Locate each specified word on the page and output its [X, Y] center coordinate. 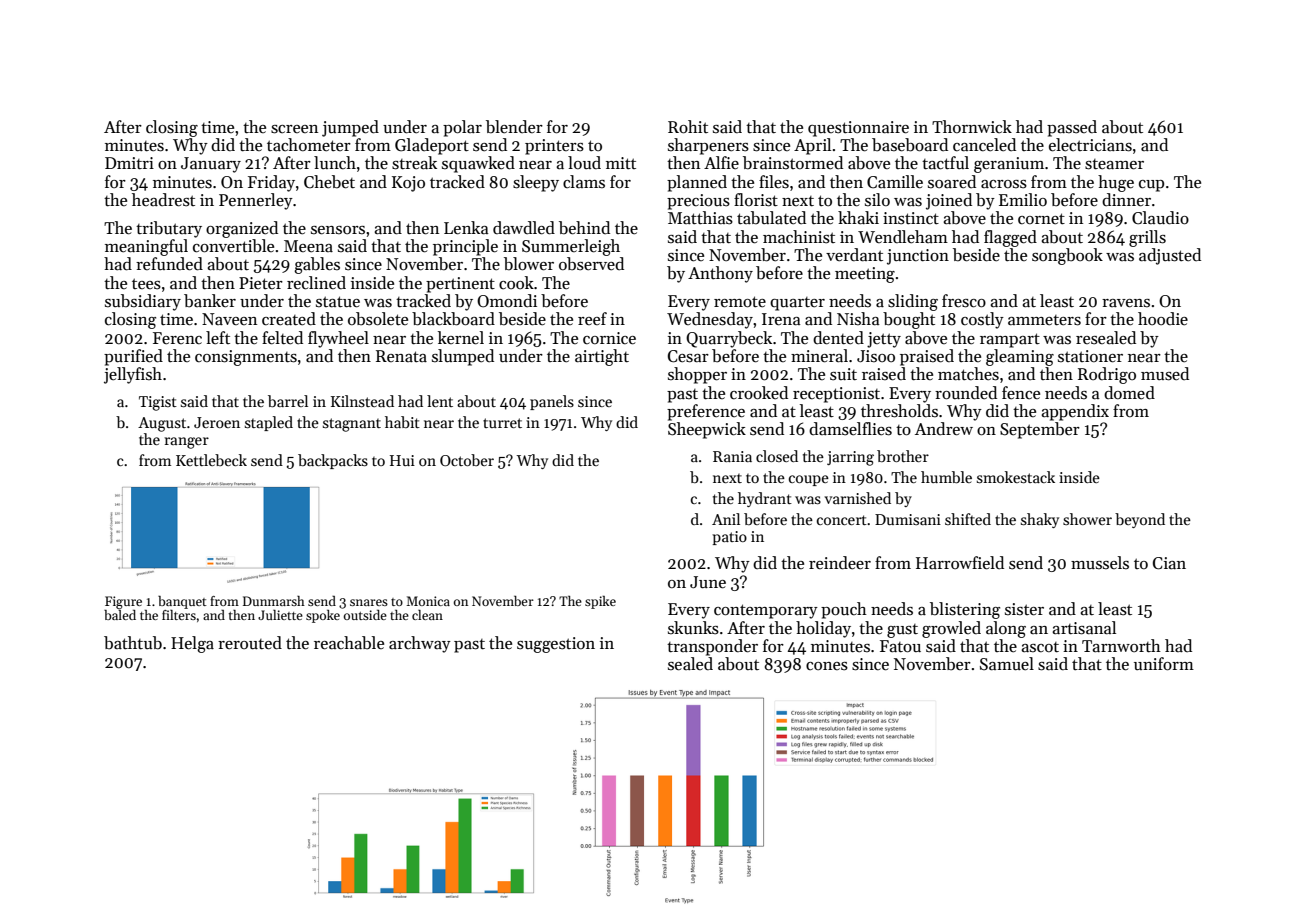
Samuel [1007, 664]
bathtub [133, 643]
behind [584, 228]
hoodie [1163, 319]
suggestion [556, 645]
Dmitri [129, 163]
